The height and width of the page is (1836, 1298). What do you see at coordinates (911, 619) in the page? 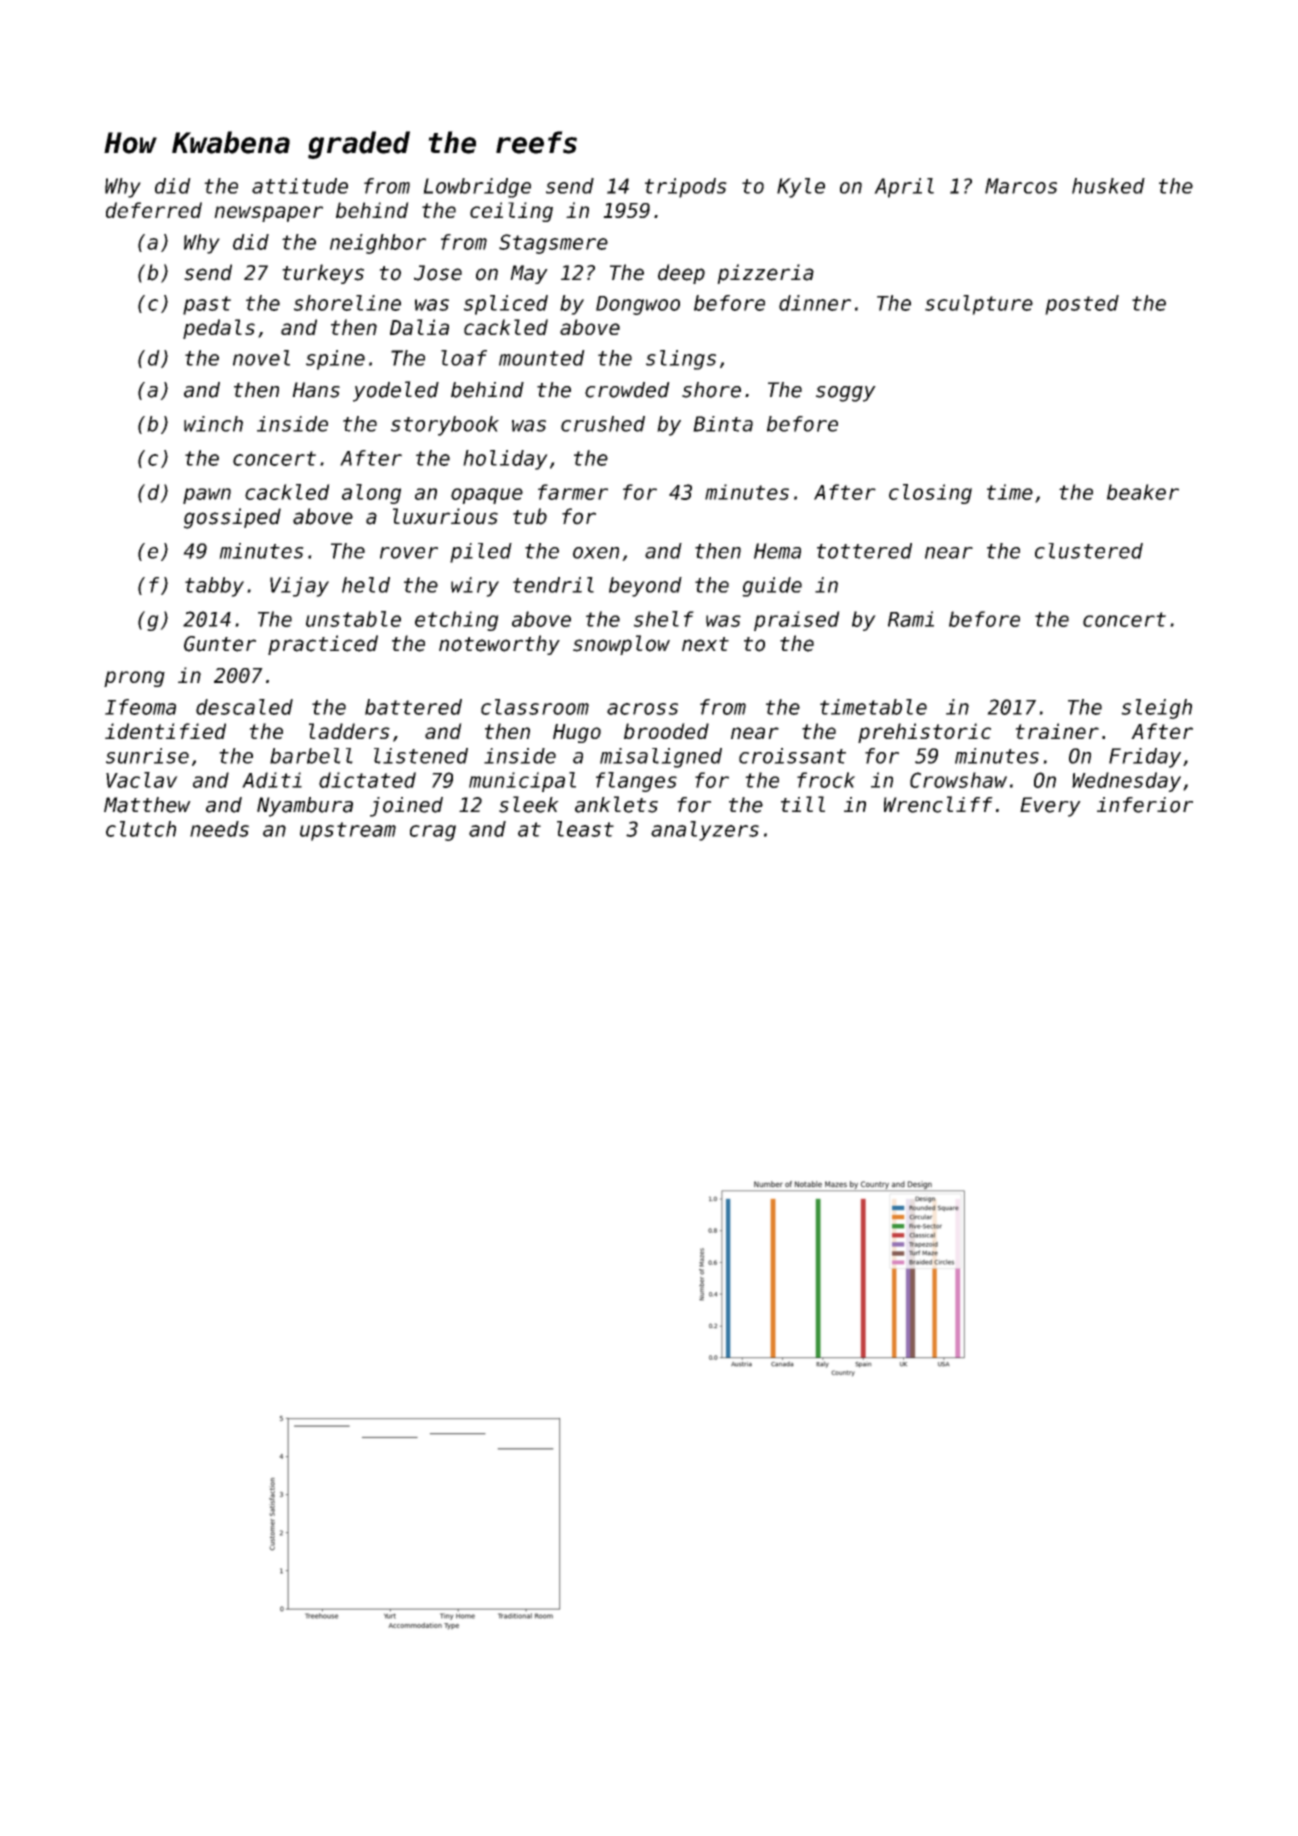
I see `Rami` at bounding box center [911, 619].
